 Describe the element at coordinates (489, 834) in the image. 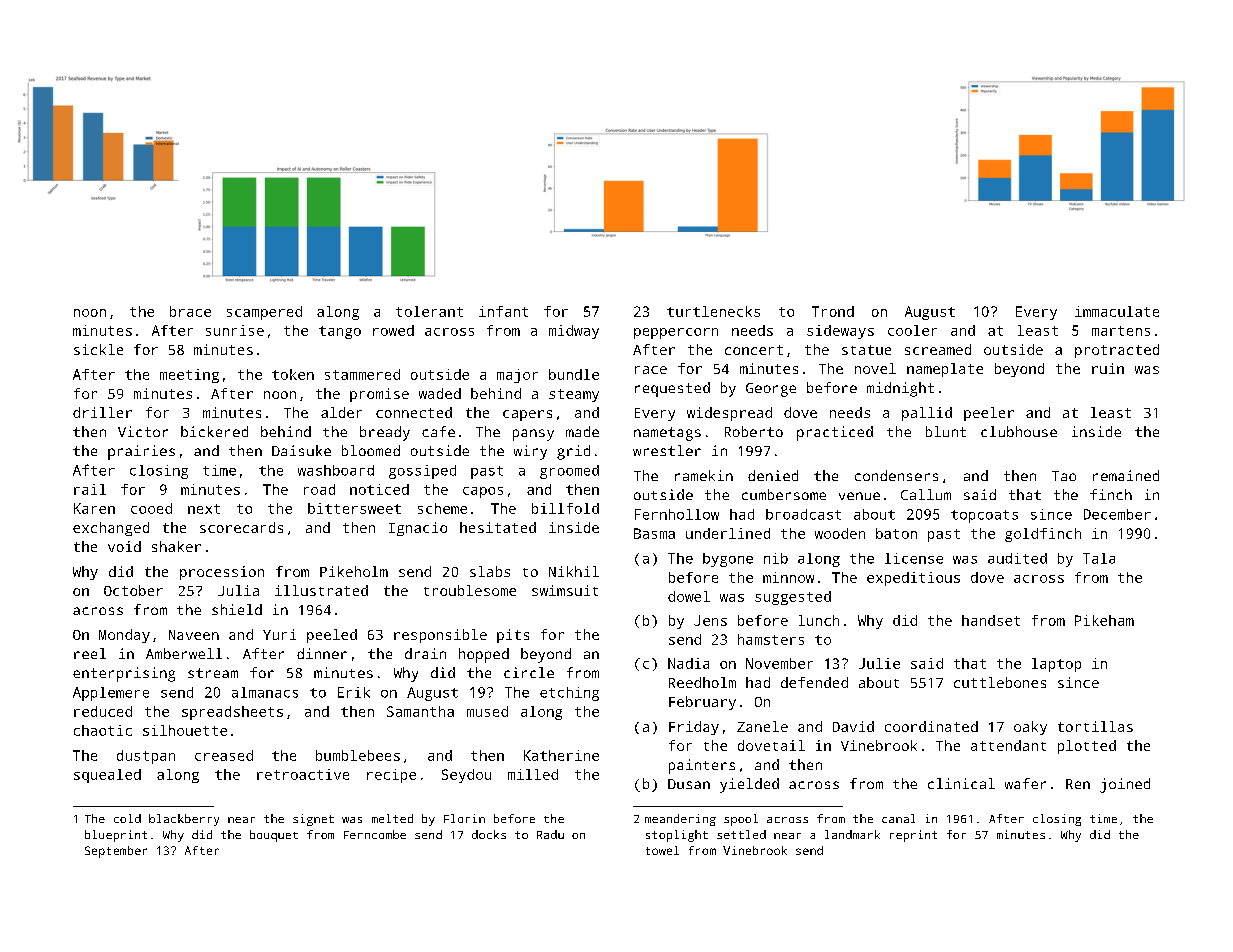

I see `docks` at that location.
